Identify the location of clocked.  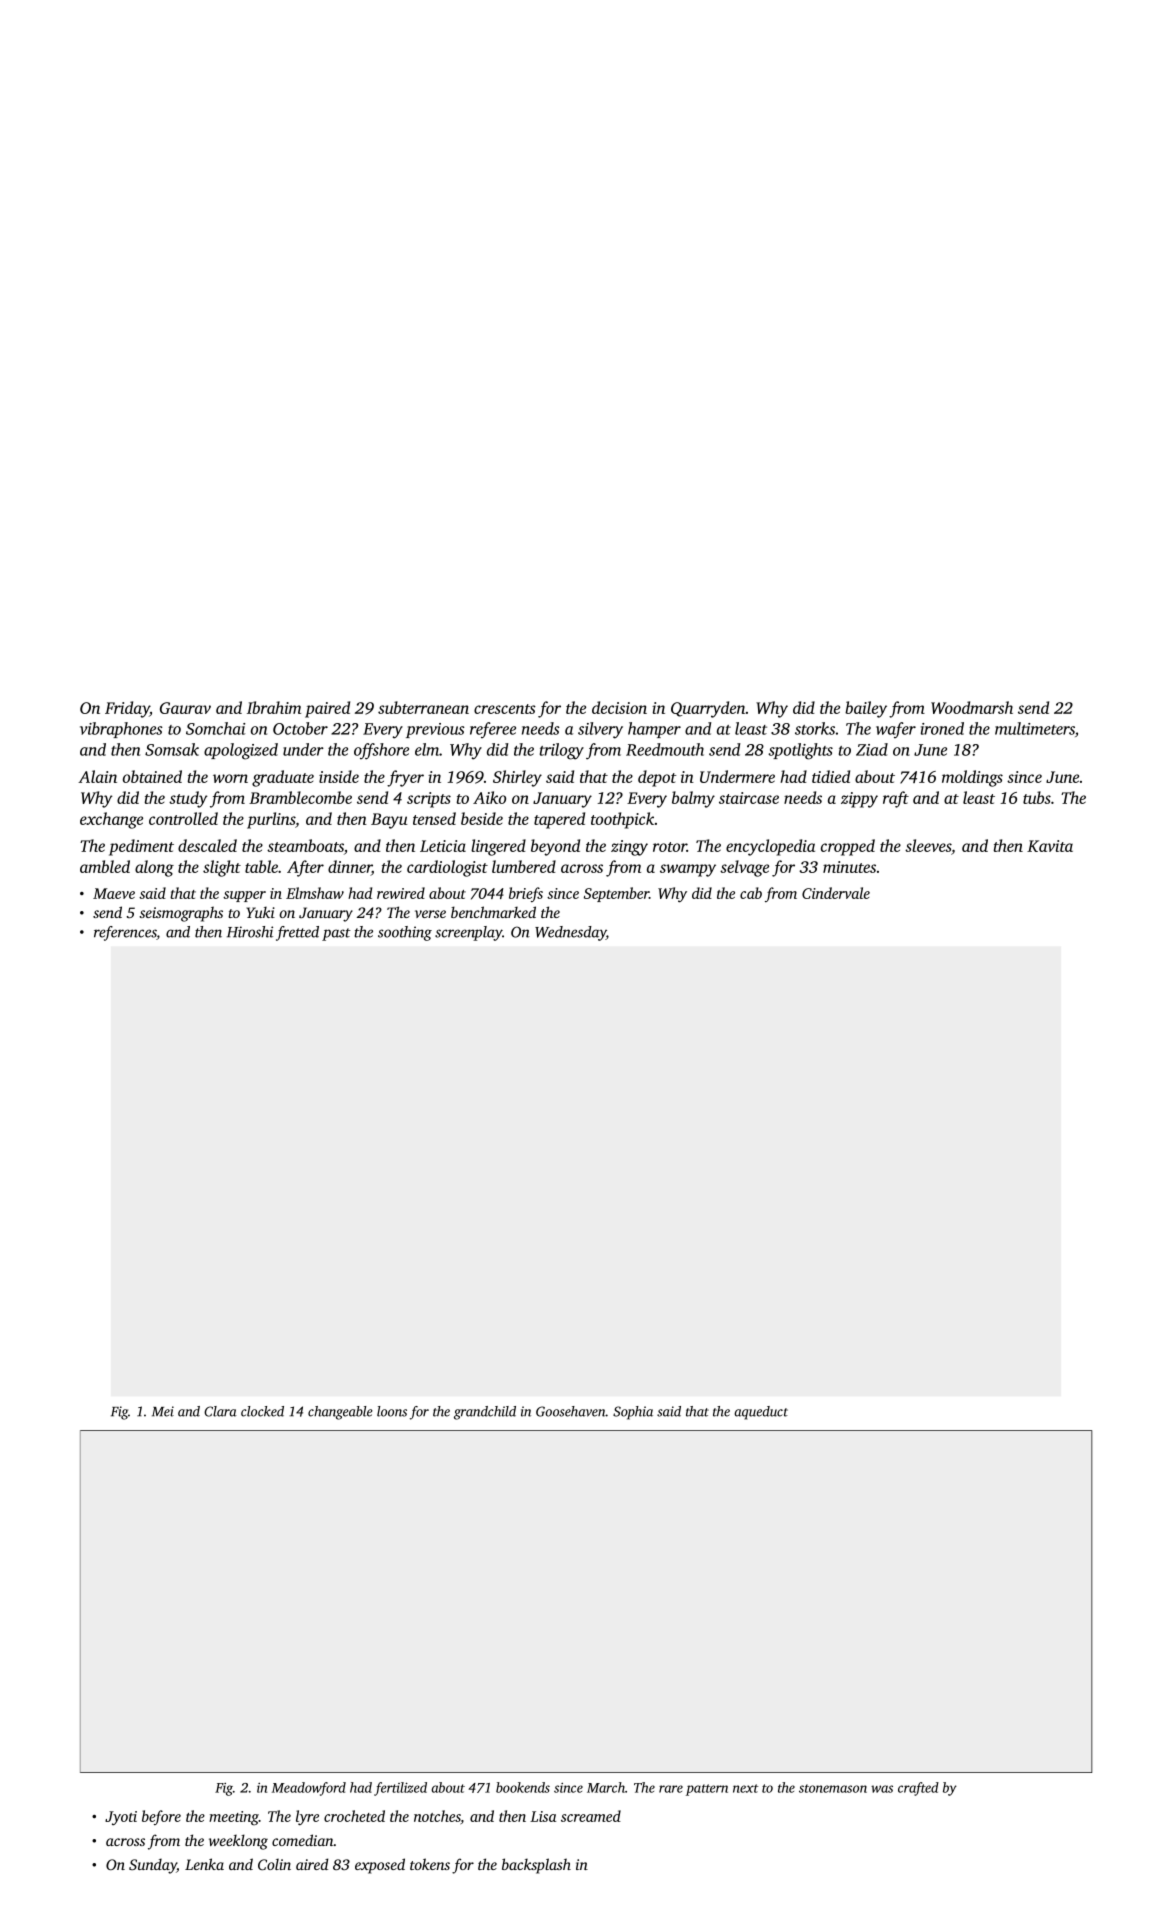
(262, 1411).
